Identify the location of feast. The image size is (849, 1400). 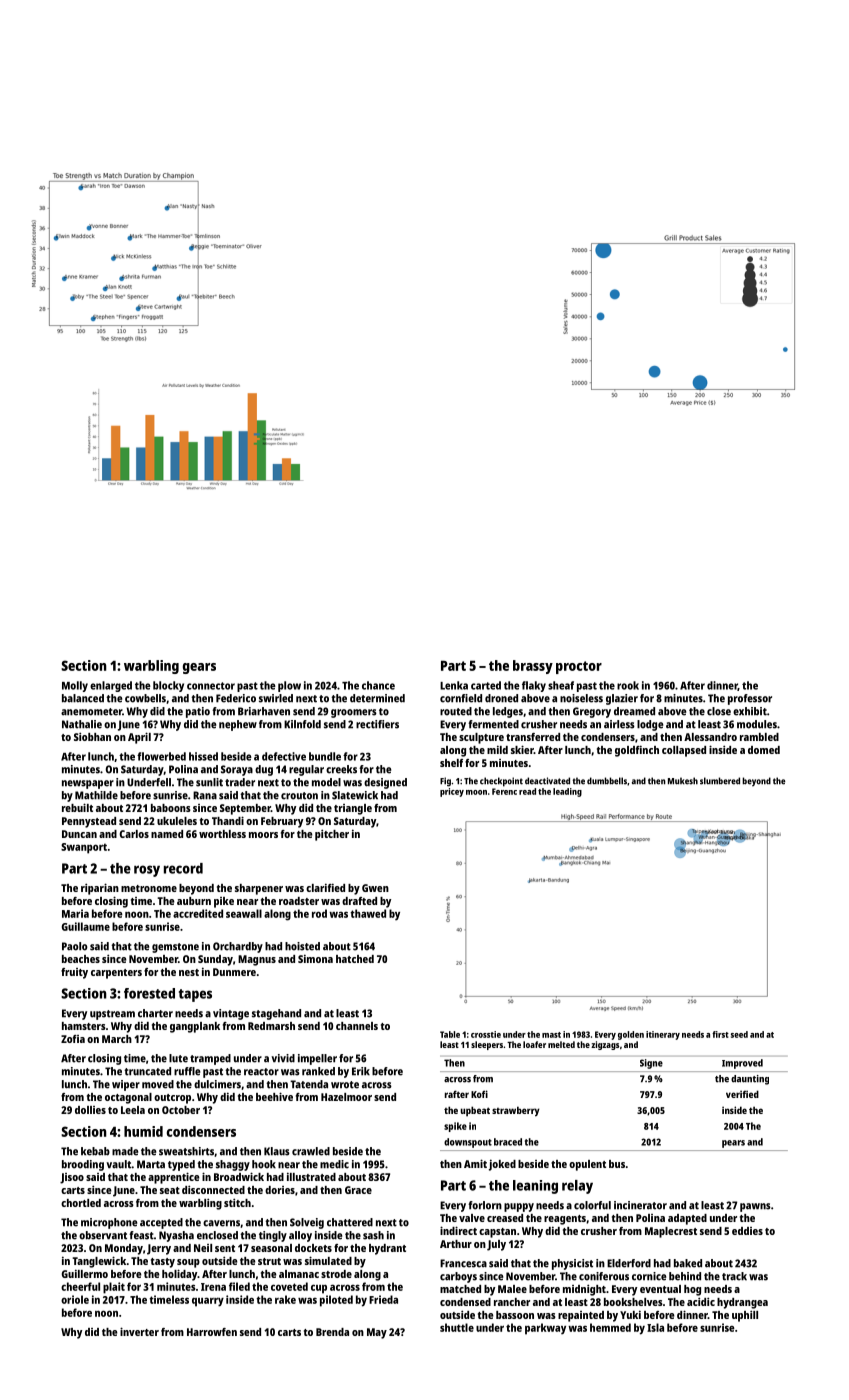
(141, 1235).
